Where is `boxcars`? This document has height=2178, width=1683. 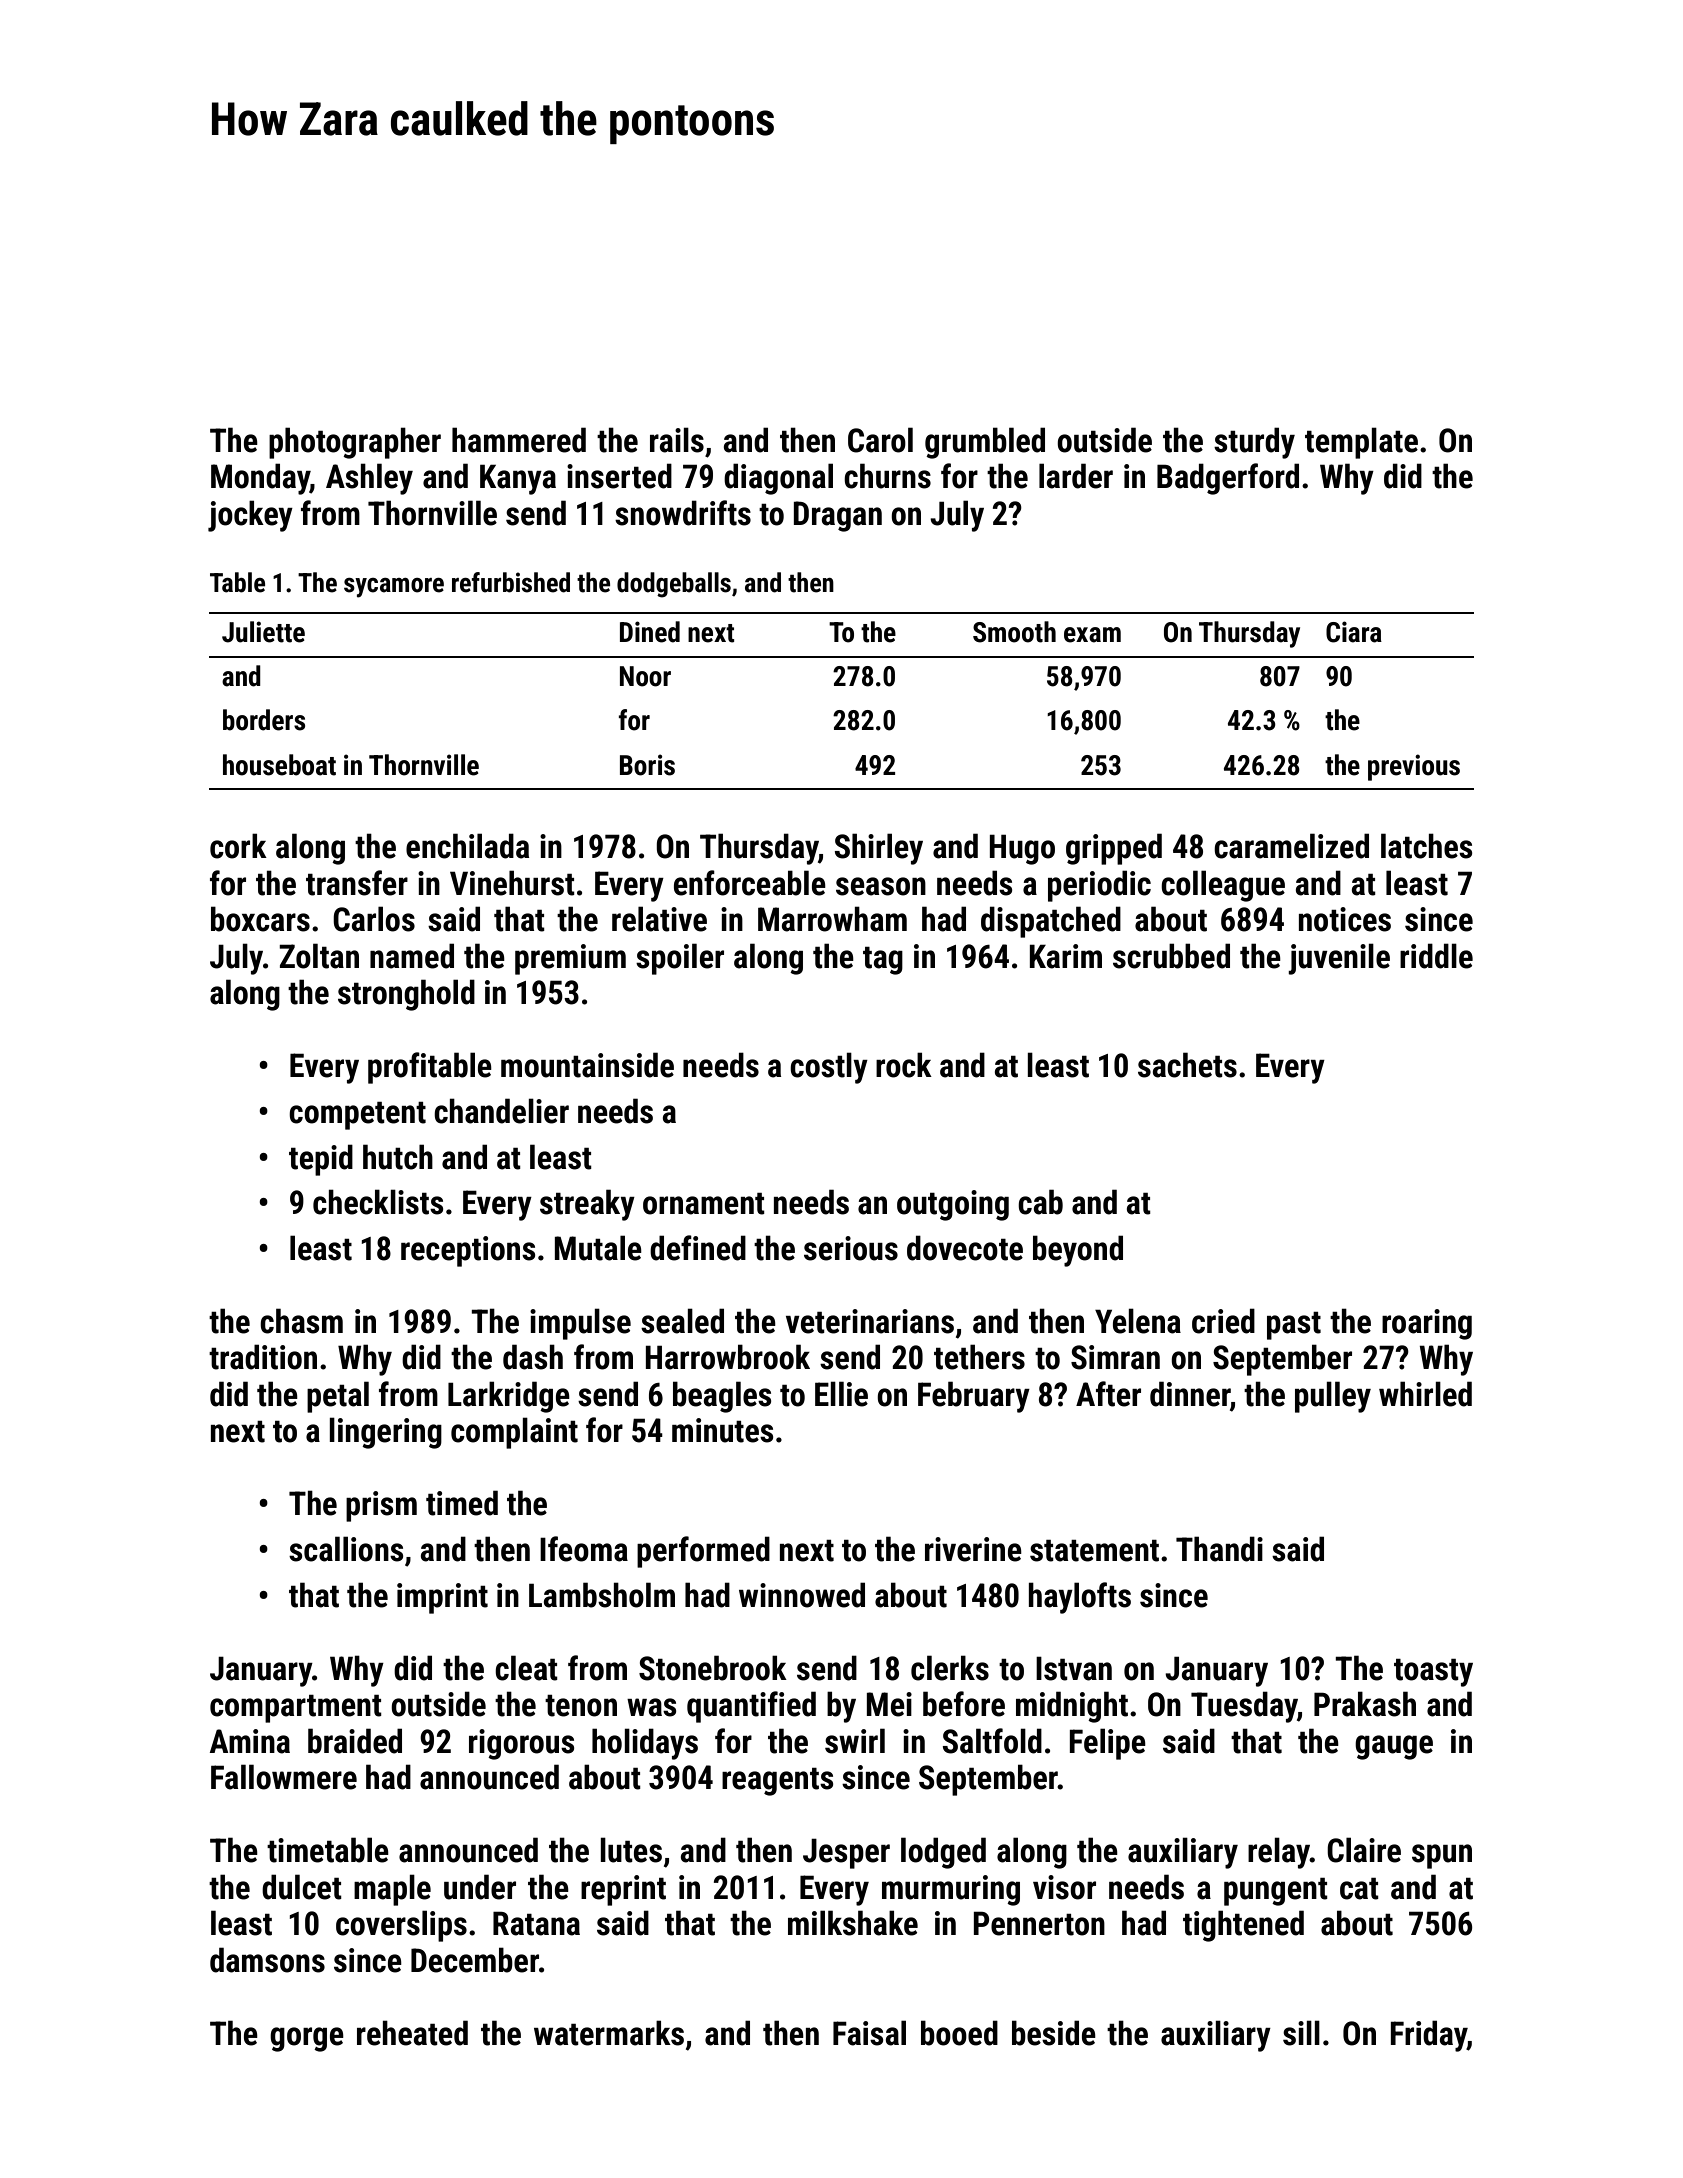
boxcars is located at coordinates (260, 919).
